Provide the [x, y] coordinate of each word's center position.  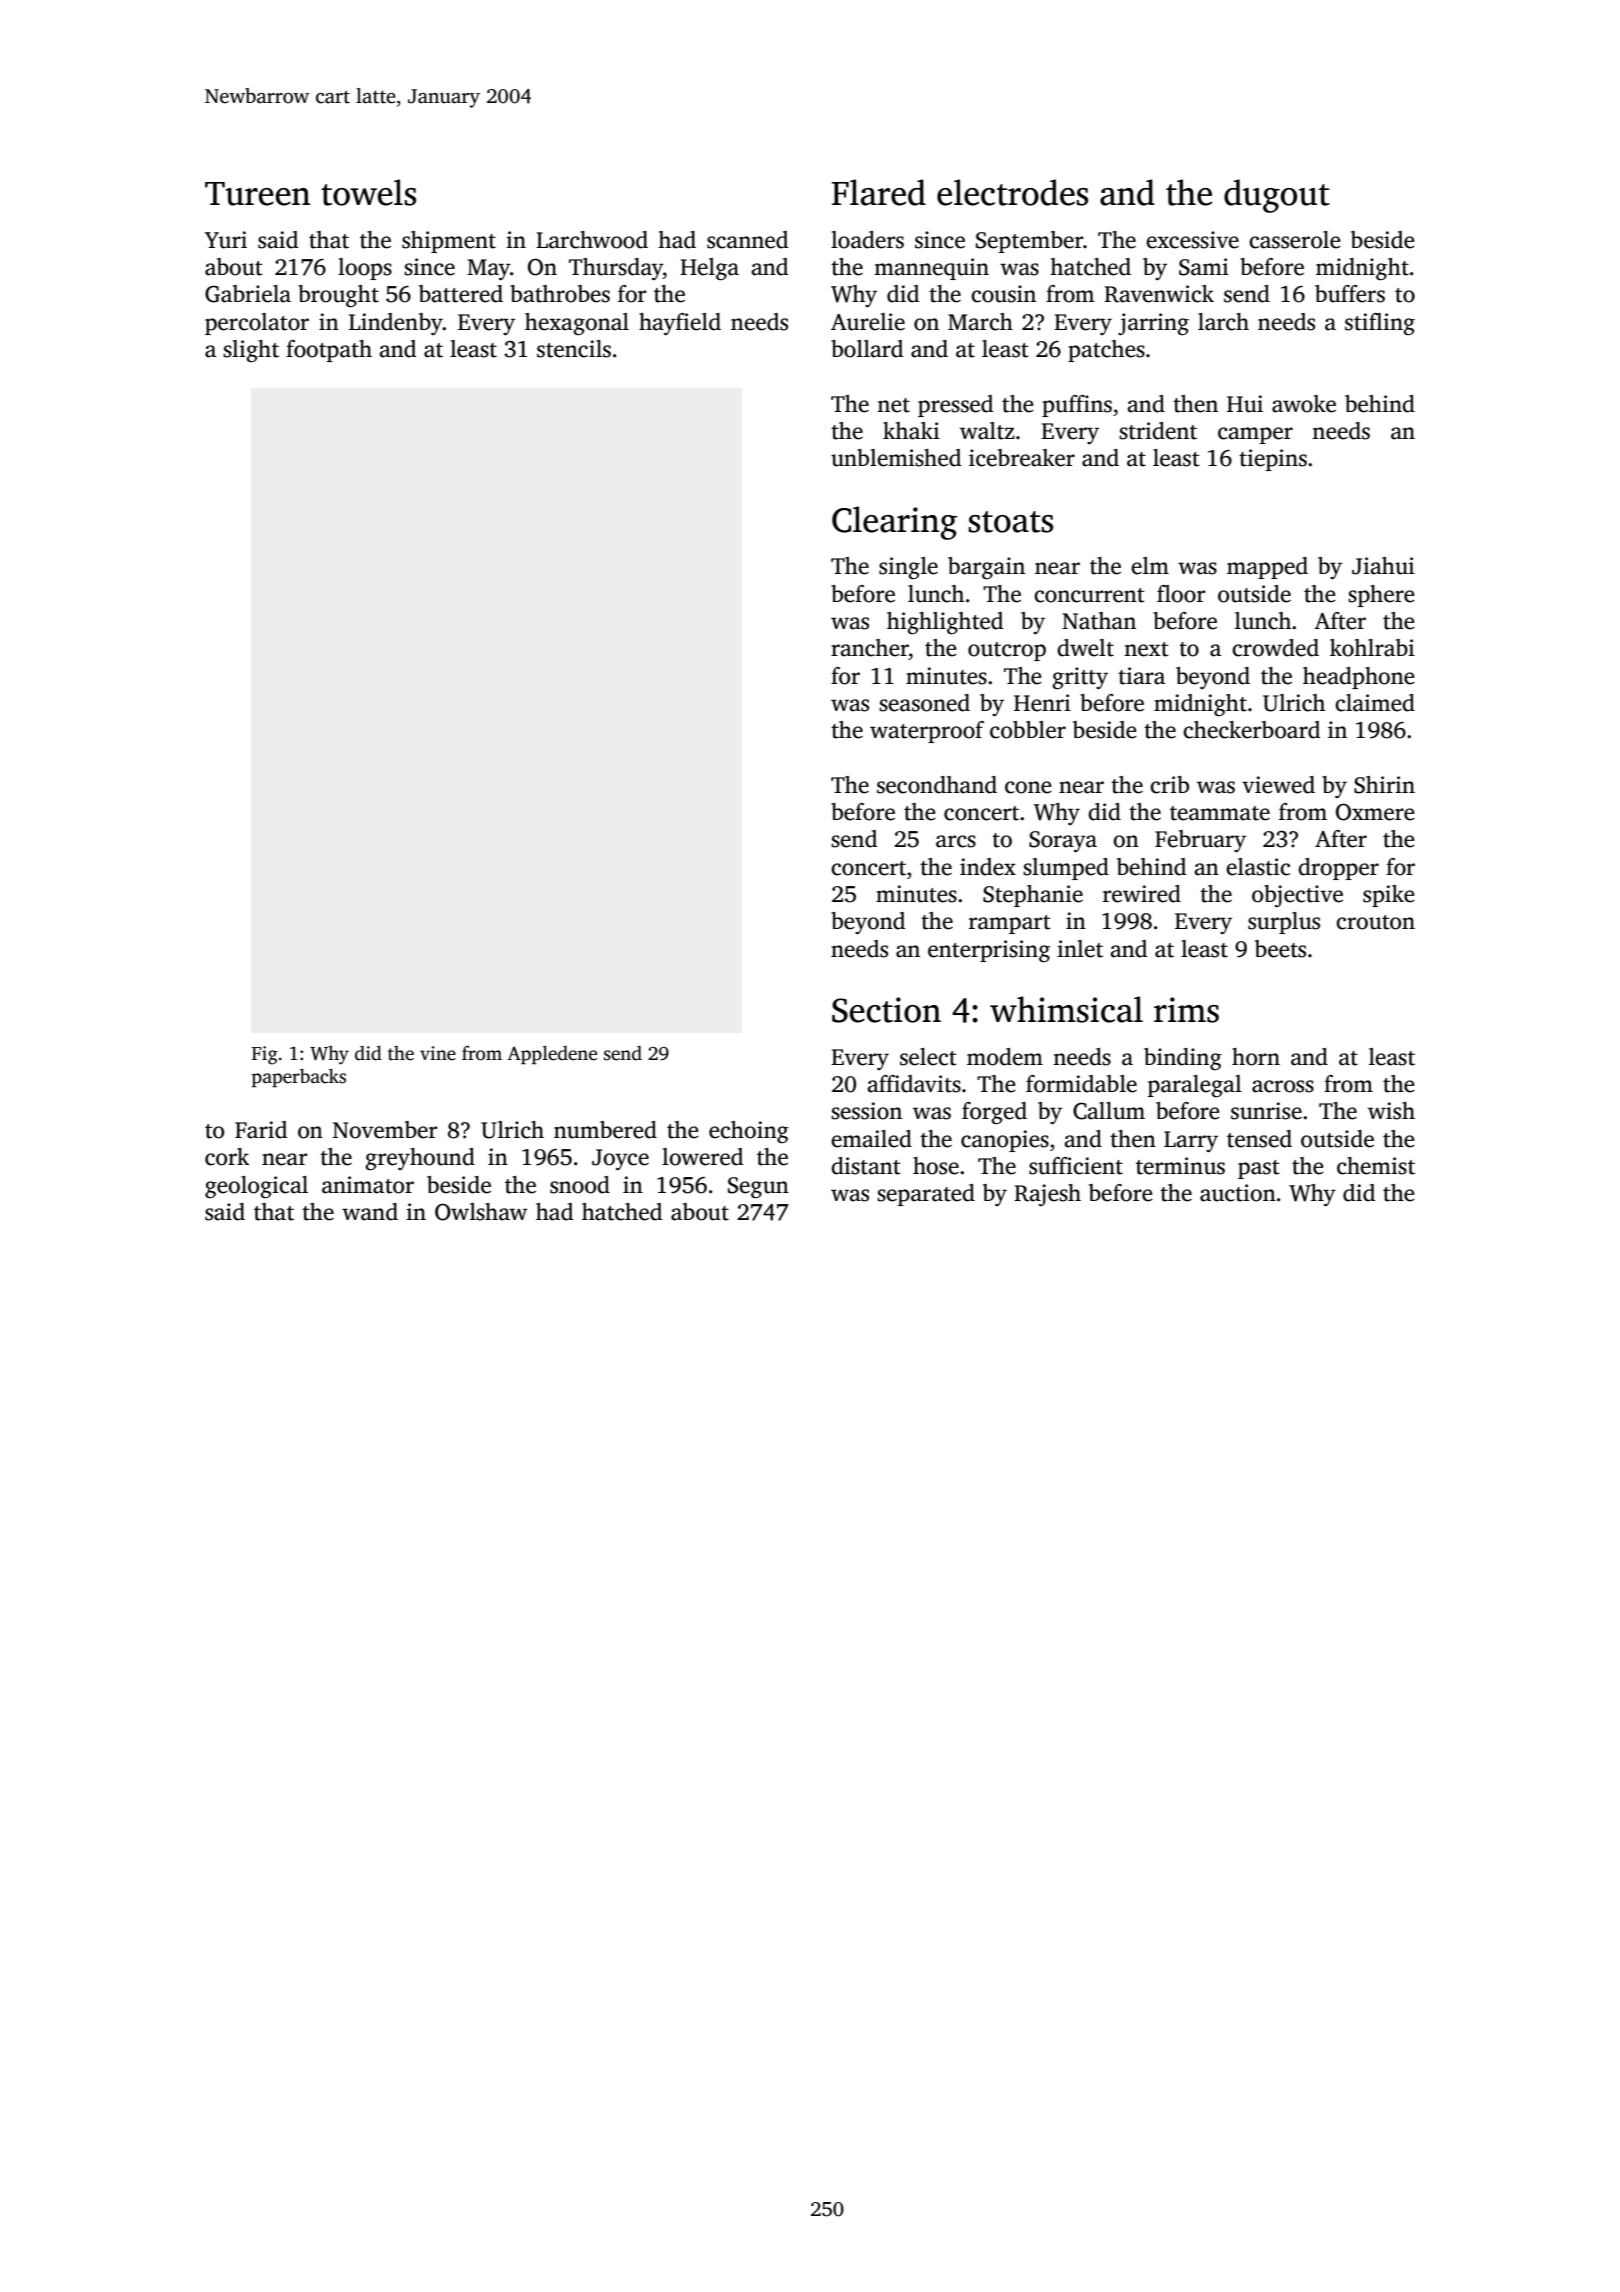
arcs [956, 841]
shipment [449, 242]
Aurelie [868, 322]
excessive [1192, 240]
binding [1183, 1059]
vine [438, 1053]
